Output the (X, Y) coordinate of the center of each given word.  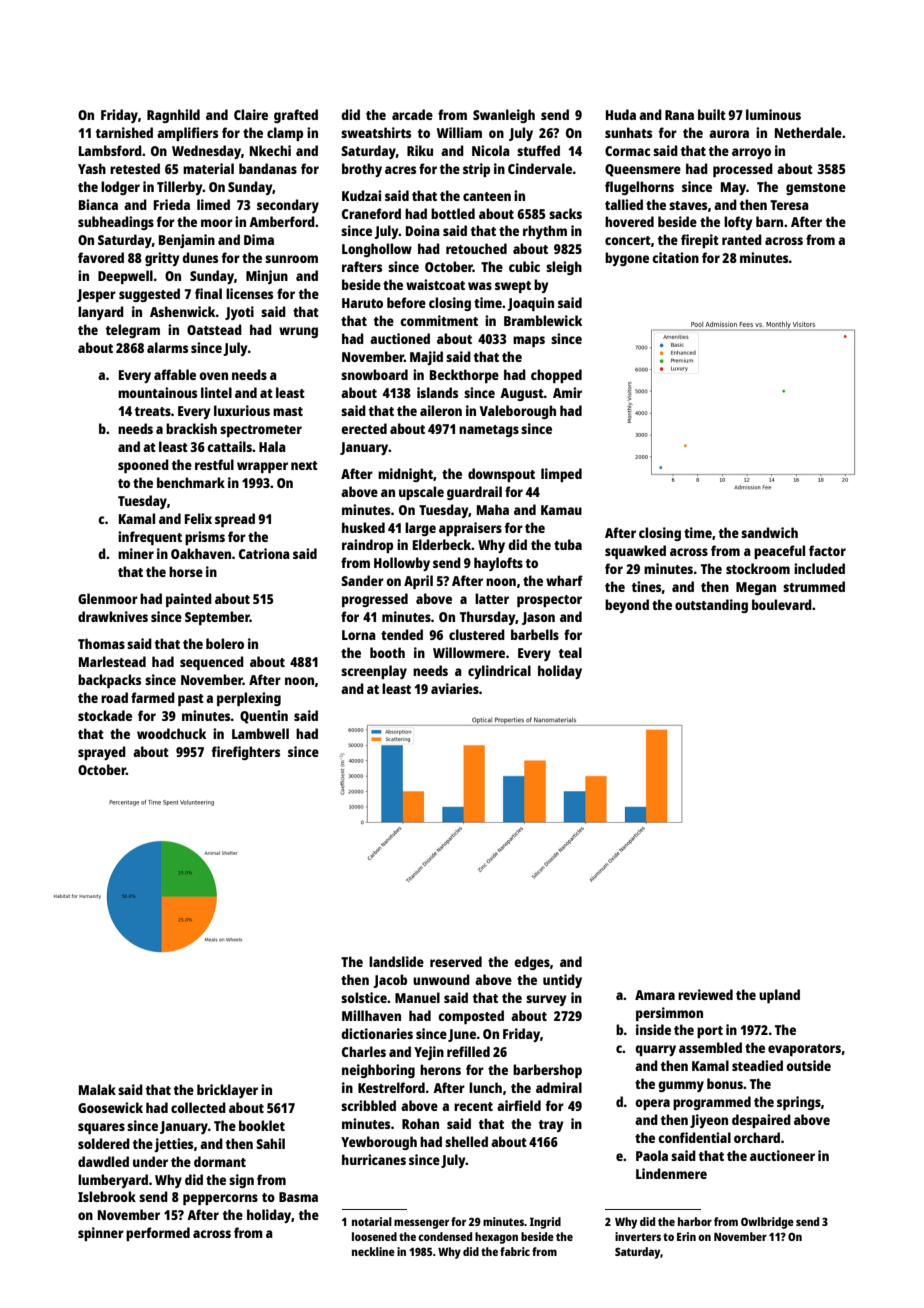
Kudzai (361, 195)
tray (551, 1126)
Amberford (282, 221)
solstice (364, 997)
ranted (742, 239)
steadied (757, 1065)
